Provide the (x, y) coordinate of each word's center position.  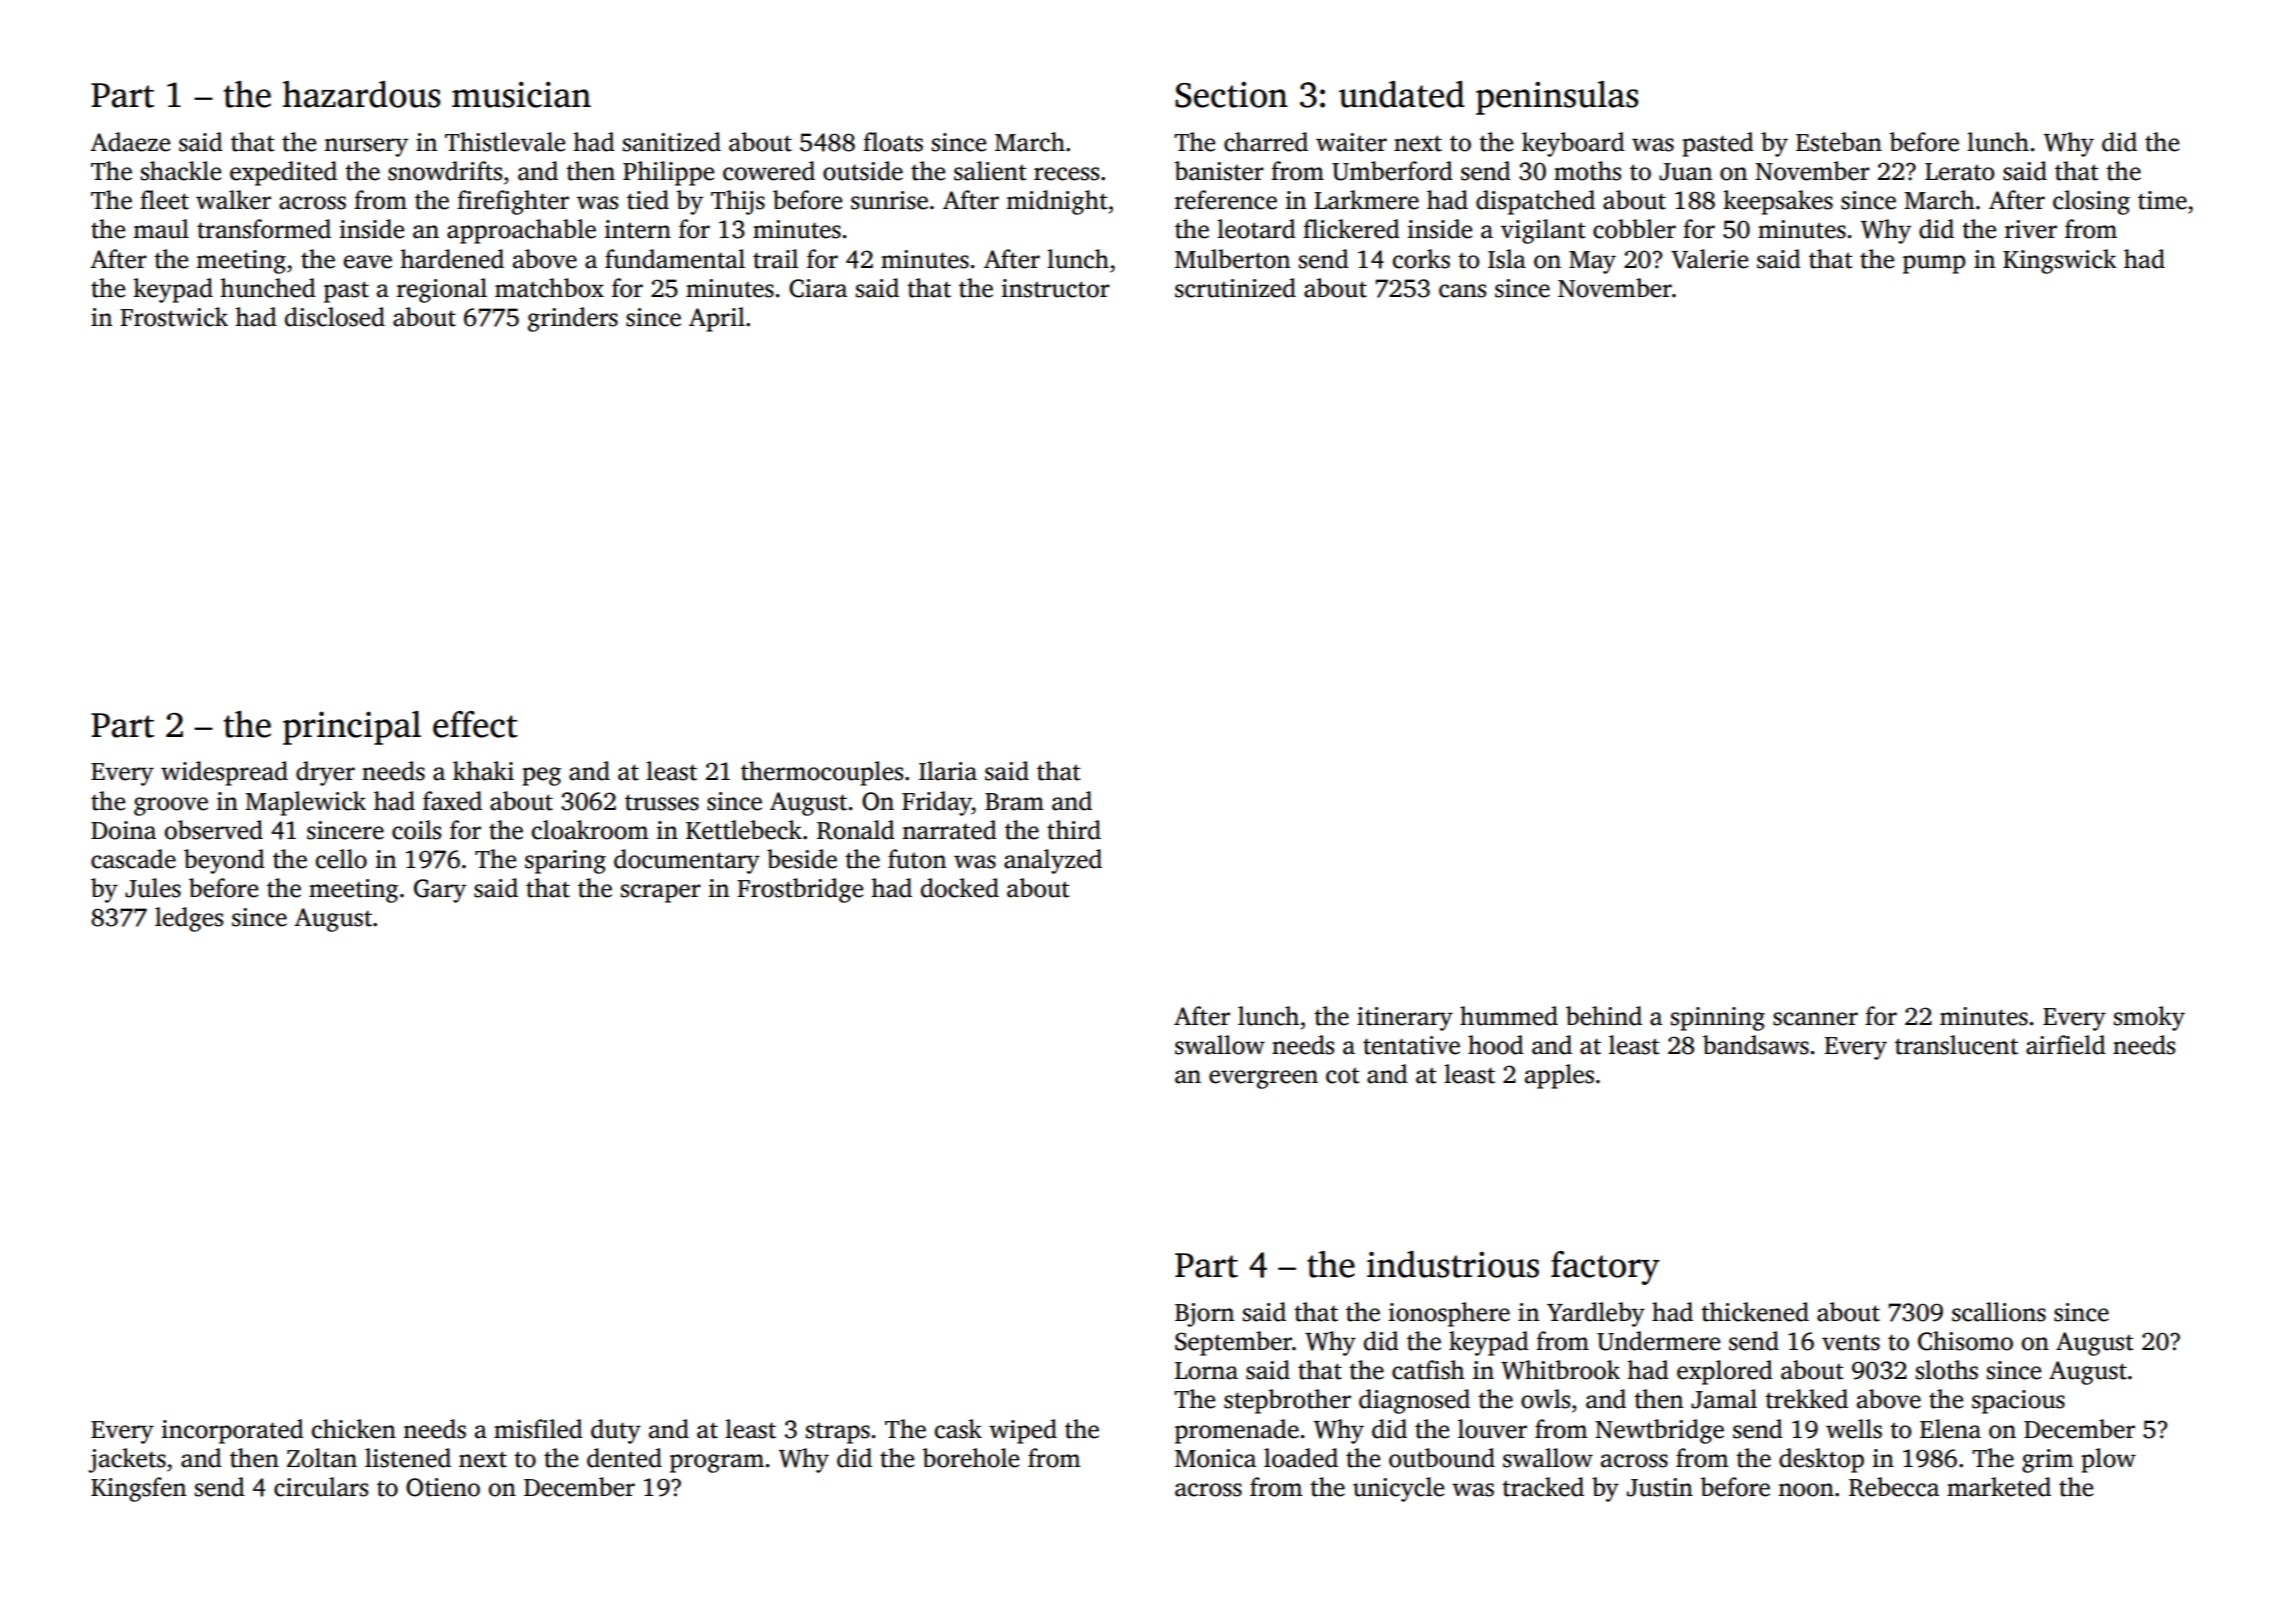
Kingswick (2060, 261)
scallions (1999, 1312)
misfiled (538, 1429)
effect (475, 724)
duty (616, 1431)
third (1074, 830)
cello (341, 859)
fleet (164, 200)
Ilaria (948, 771)
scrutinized (1235, 288)
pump (1934, 264)
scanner (1815, 1019)
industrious (1453, 1264)
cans (1462, 291)
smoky (2149, 1018)
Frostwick (174, 317)
